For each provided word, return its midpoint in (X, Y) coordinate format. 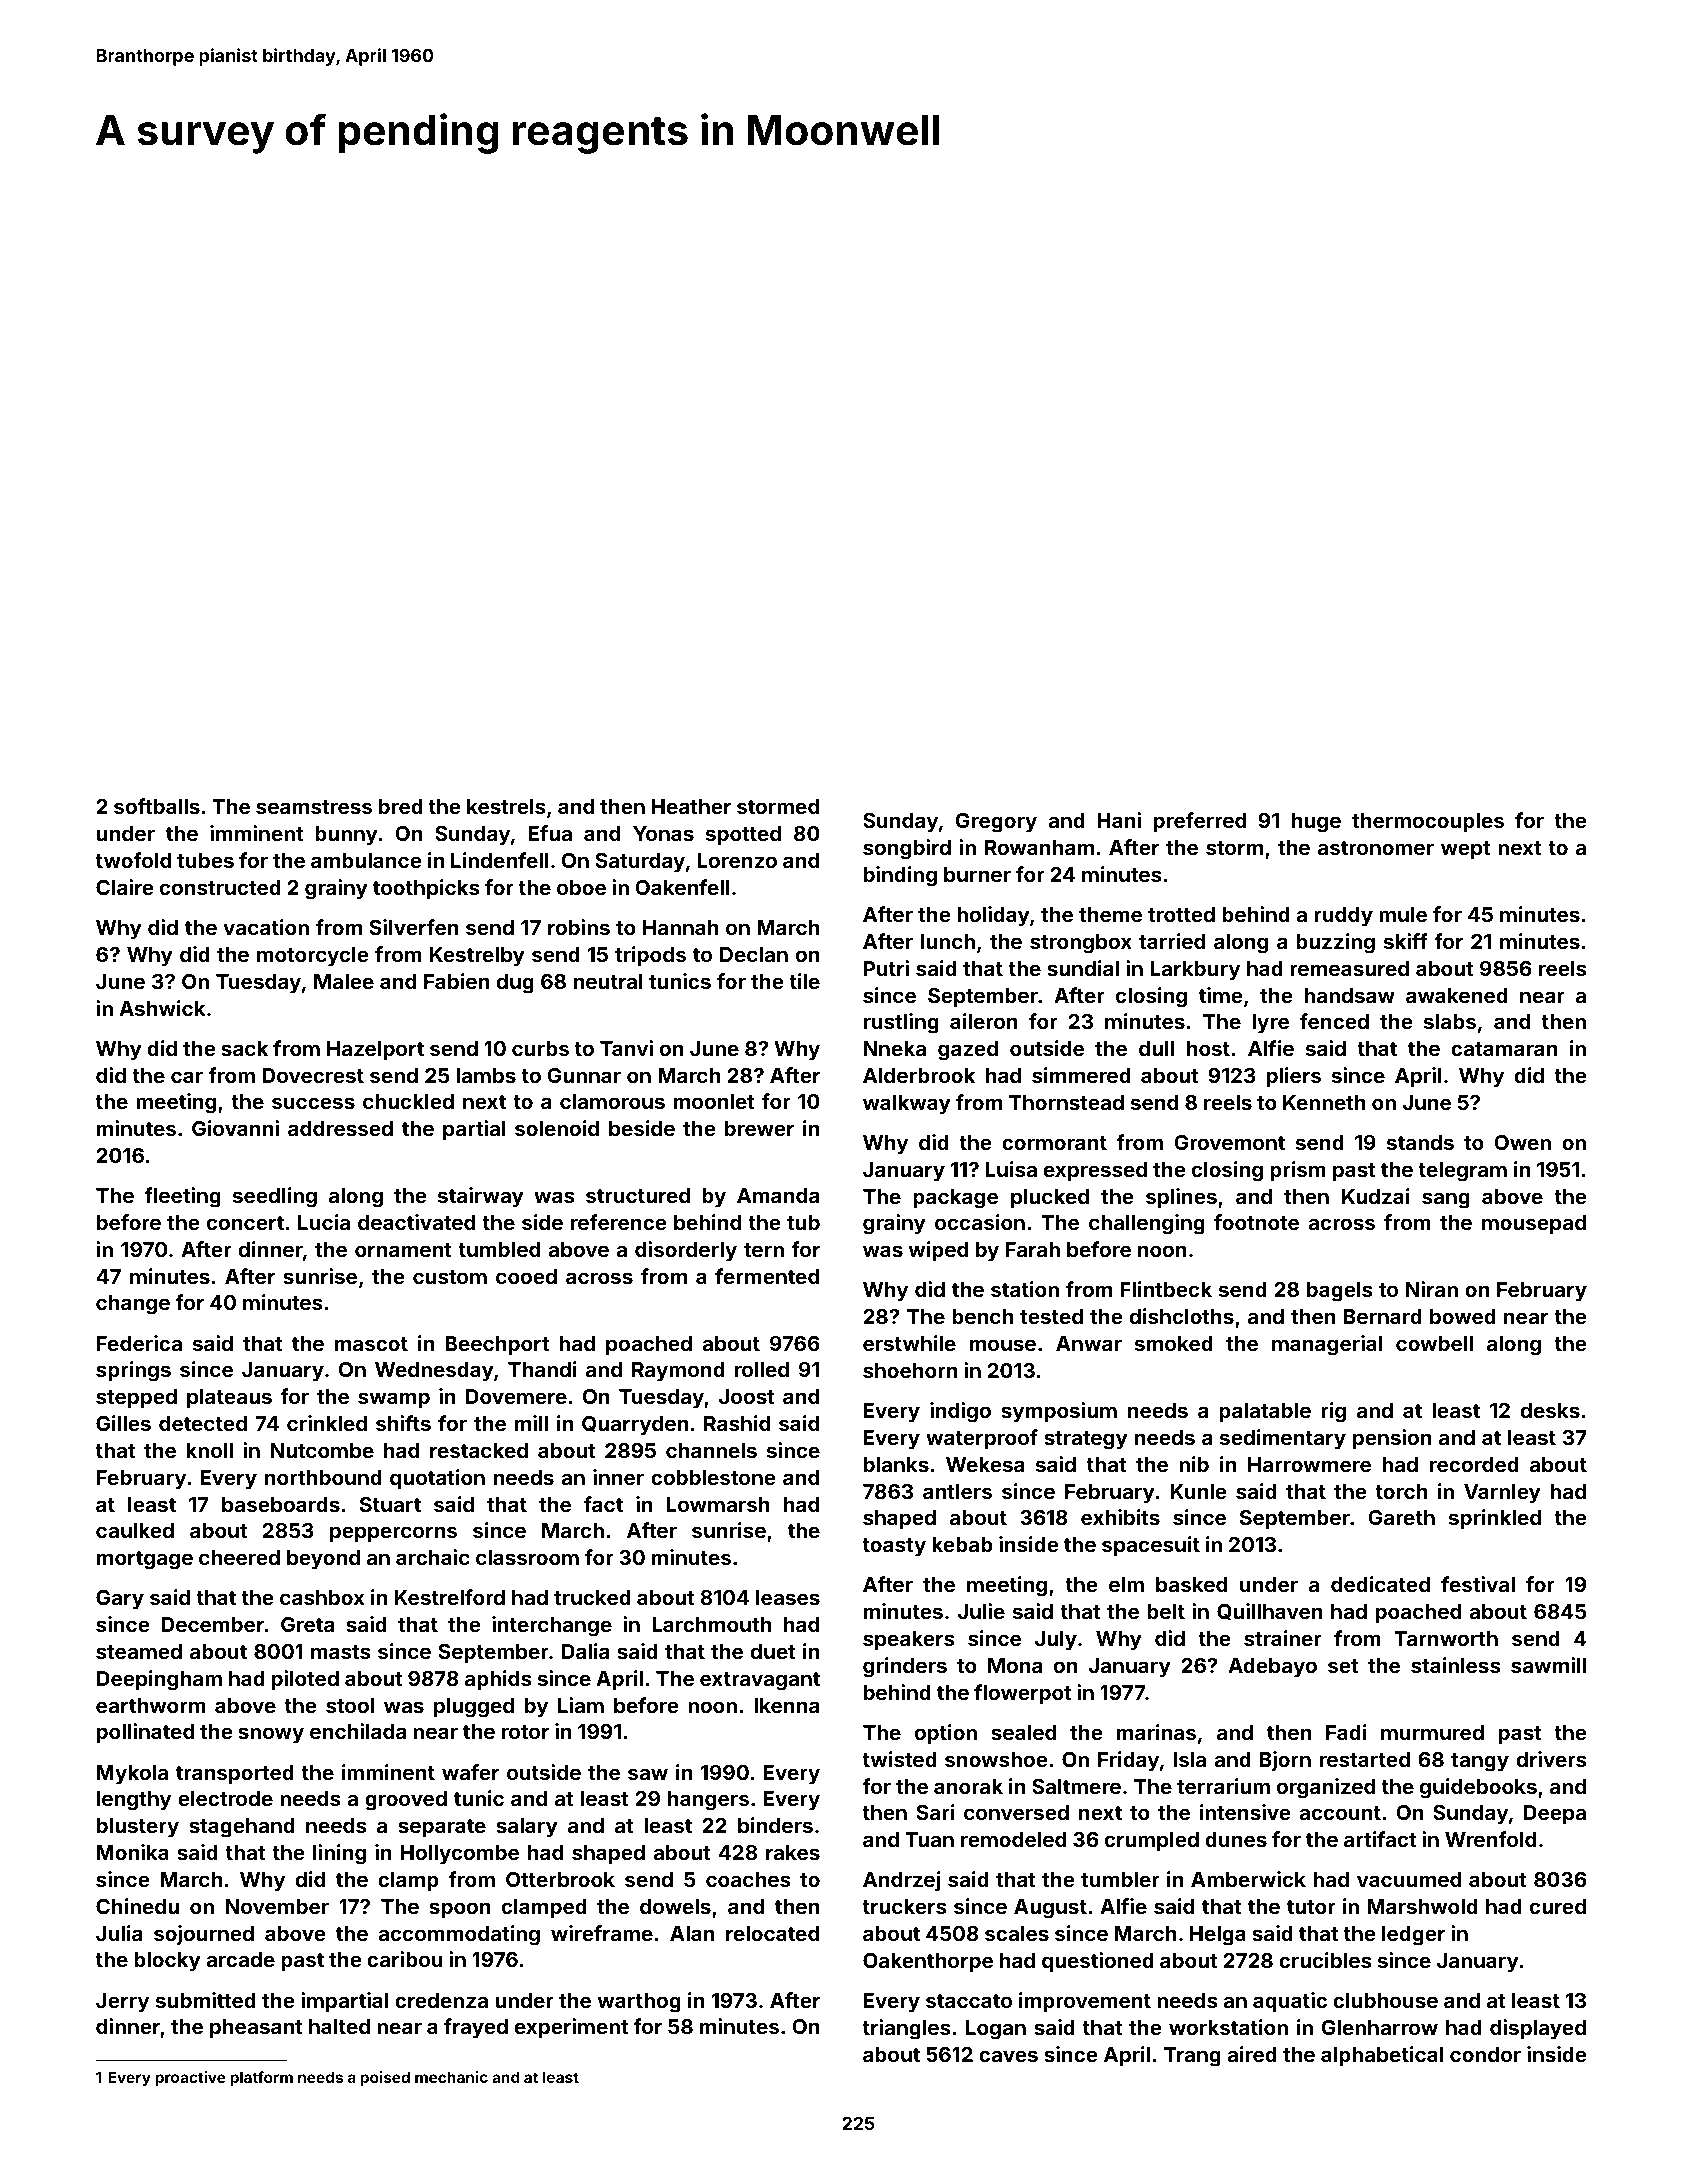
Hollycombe (460, 1855)
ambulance (366, 860)
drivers (1552, 1759)
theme (1110, 914)
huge (1316, 823)
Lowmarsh (718, 1504)
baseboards (281, 1504)
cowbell (1434, 1343)
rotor (525, 1732)
